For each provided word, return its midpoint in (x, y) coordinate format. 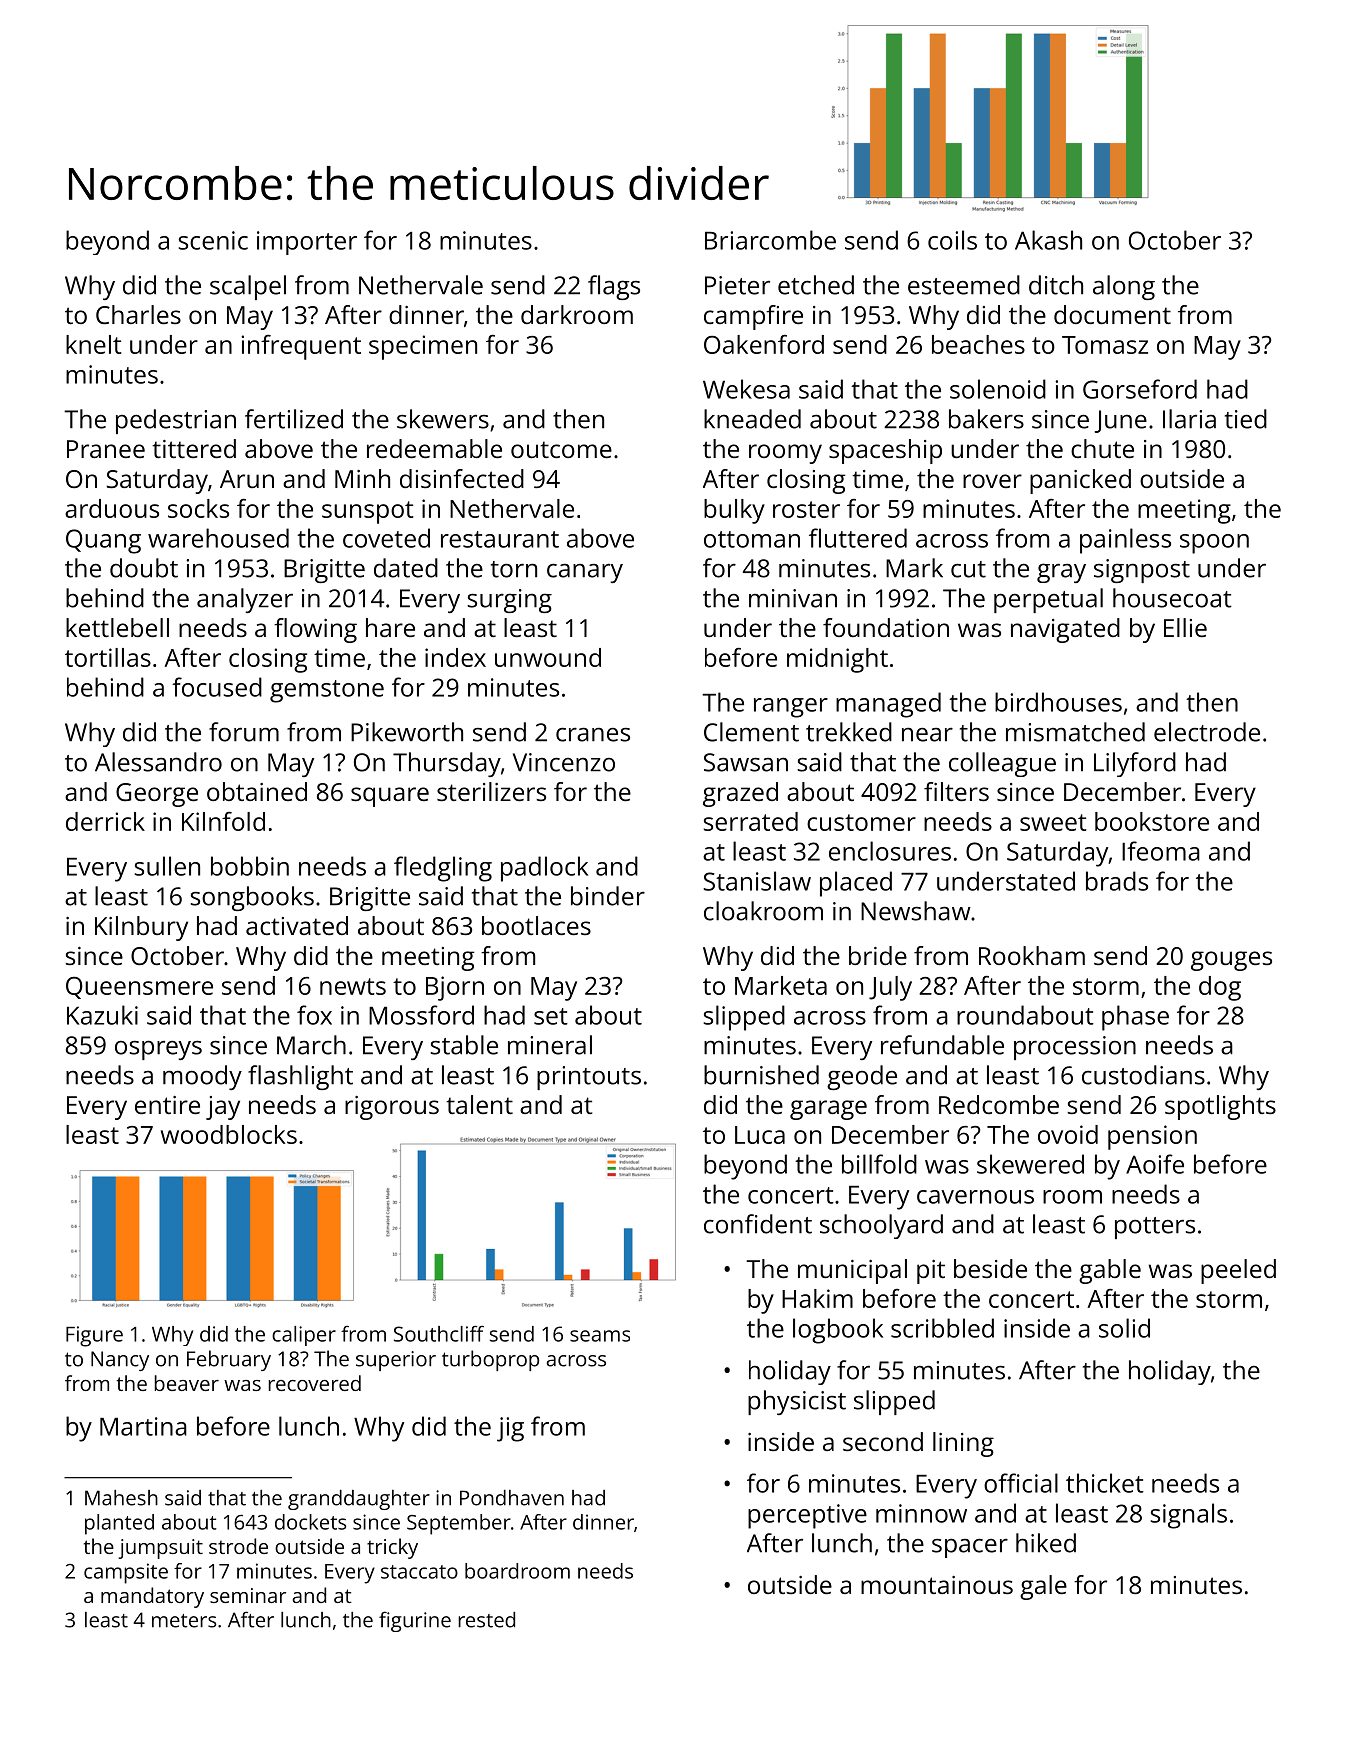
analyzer (245, 600)
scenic (213, 240)
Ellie (1185, 627)
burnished (761, 1075)
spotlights (1220, 1107)
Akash (1048, 240)
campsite (126, 1573)
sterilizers (491, 791)
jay (223, 1108)
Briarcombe (770, 240)
